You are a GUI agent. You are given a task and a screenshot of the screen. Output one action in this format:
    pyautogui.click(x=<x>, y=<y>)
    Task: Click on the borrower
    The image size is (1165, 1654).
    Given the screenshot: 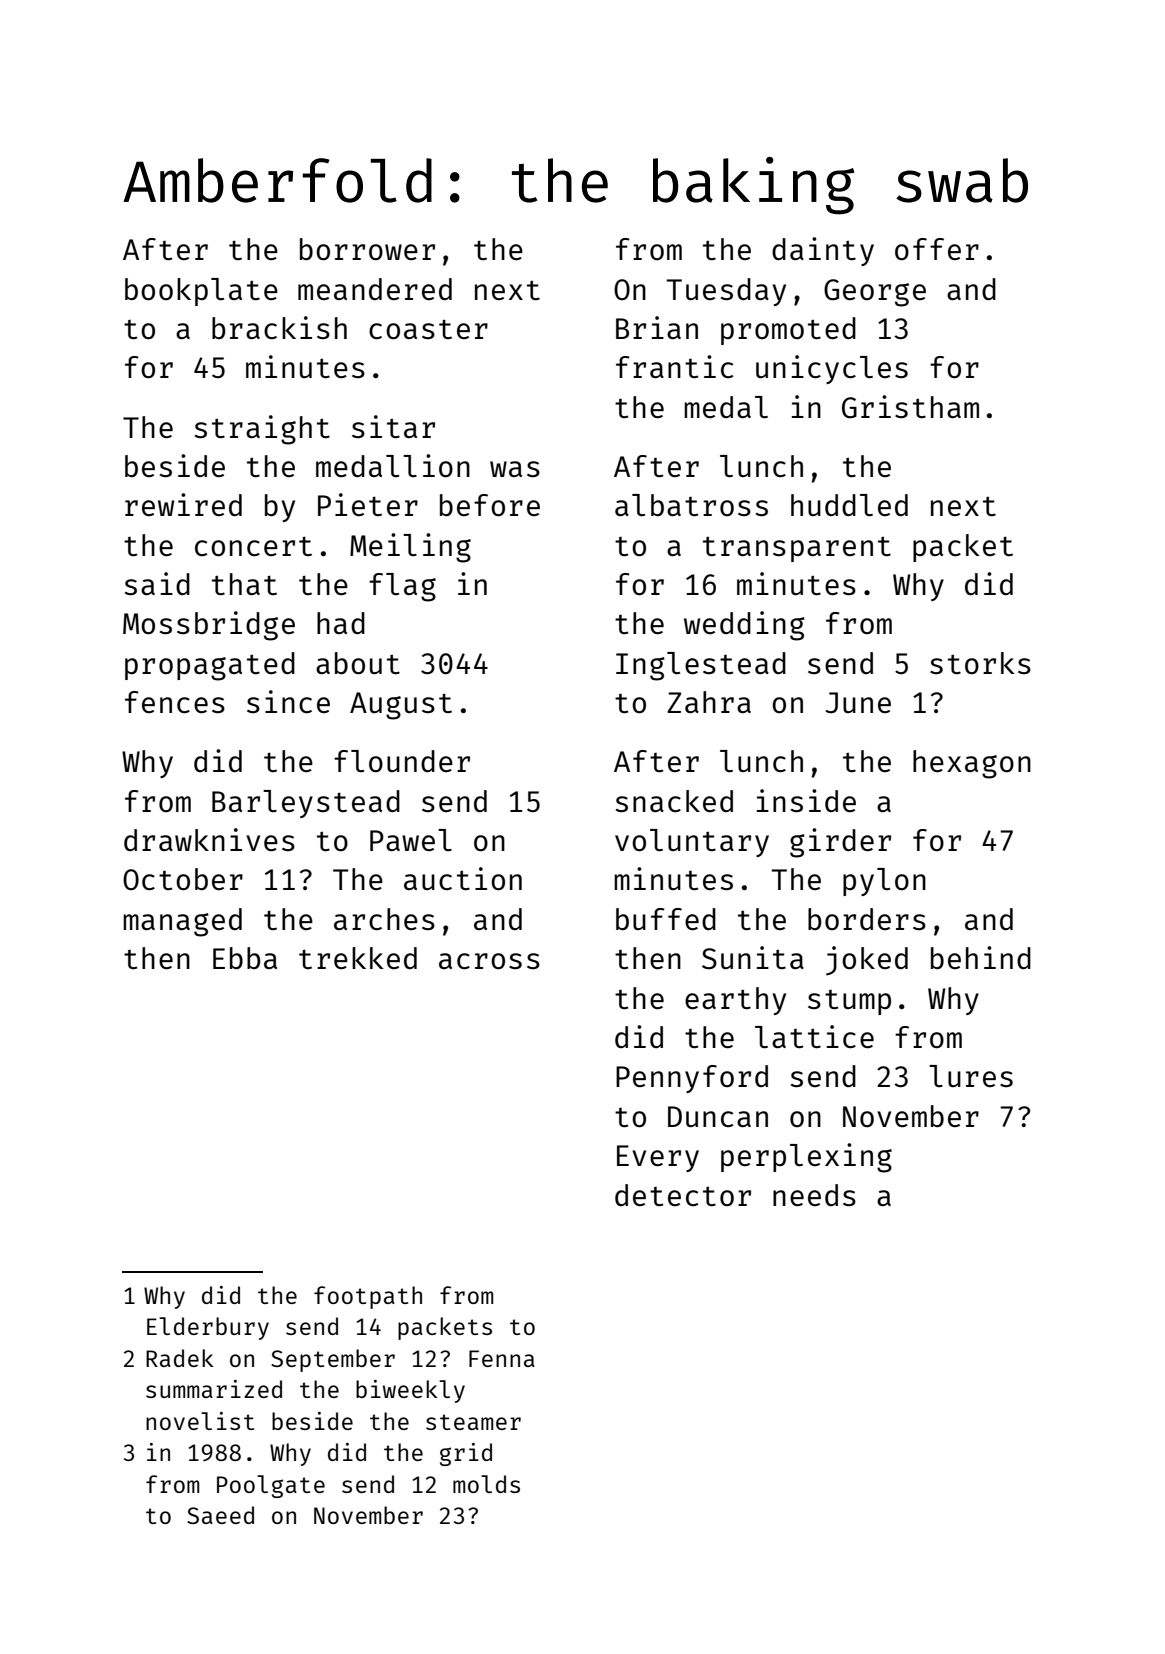 What is the action you would take?
    pyautogui.click(x=367, y=249)
